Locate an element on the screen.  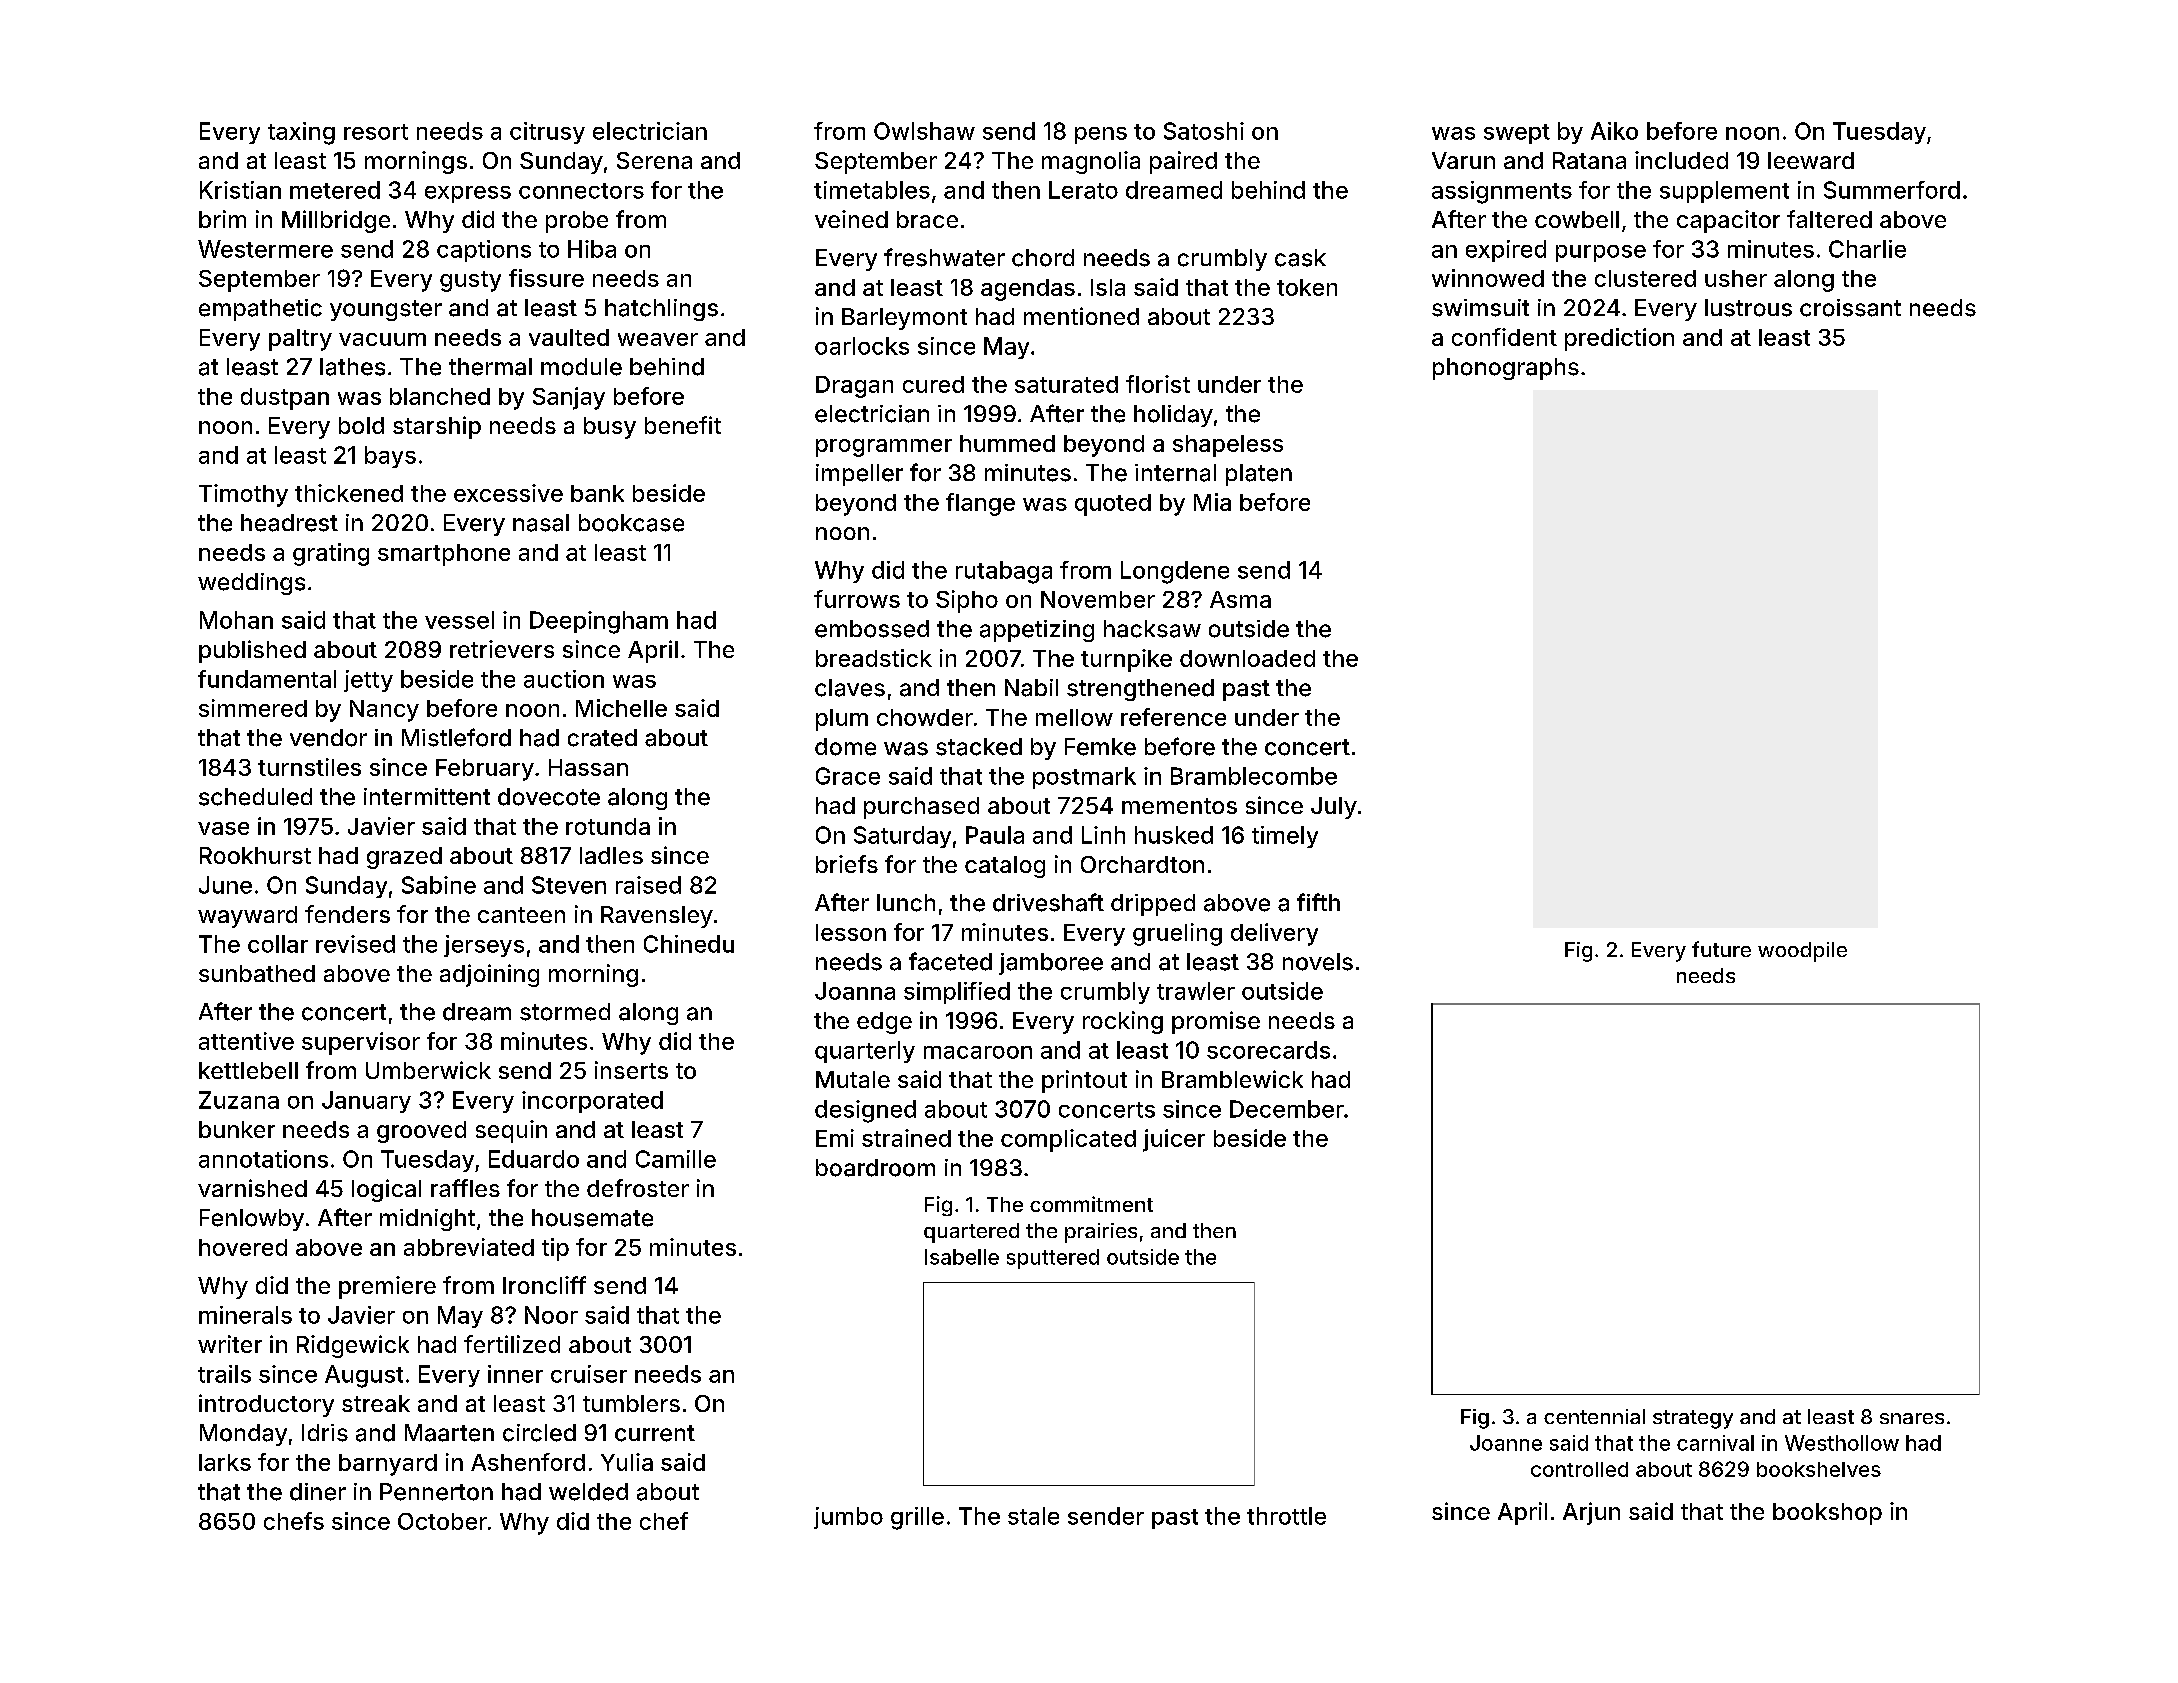
December is located at coordinates (1287, 1109).
